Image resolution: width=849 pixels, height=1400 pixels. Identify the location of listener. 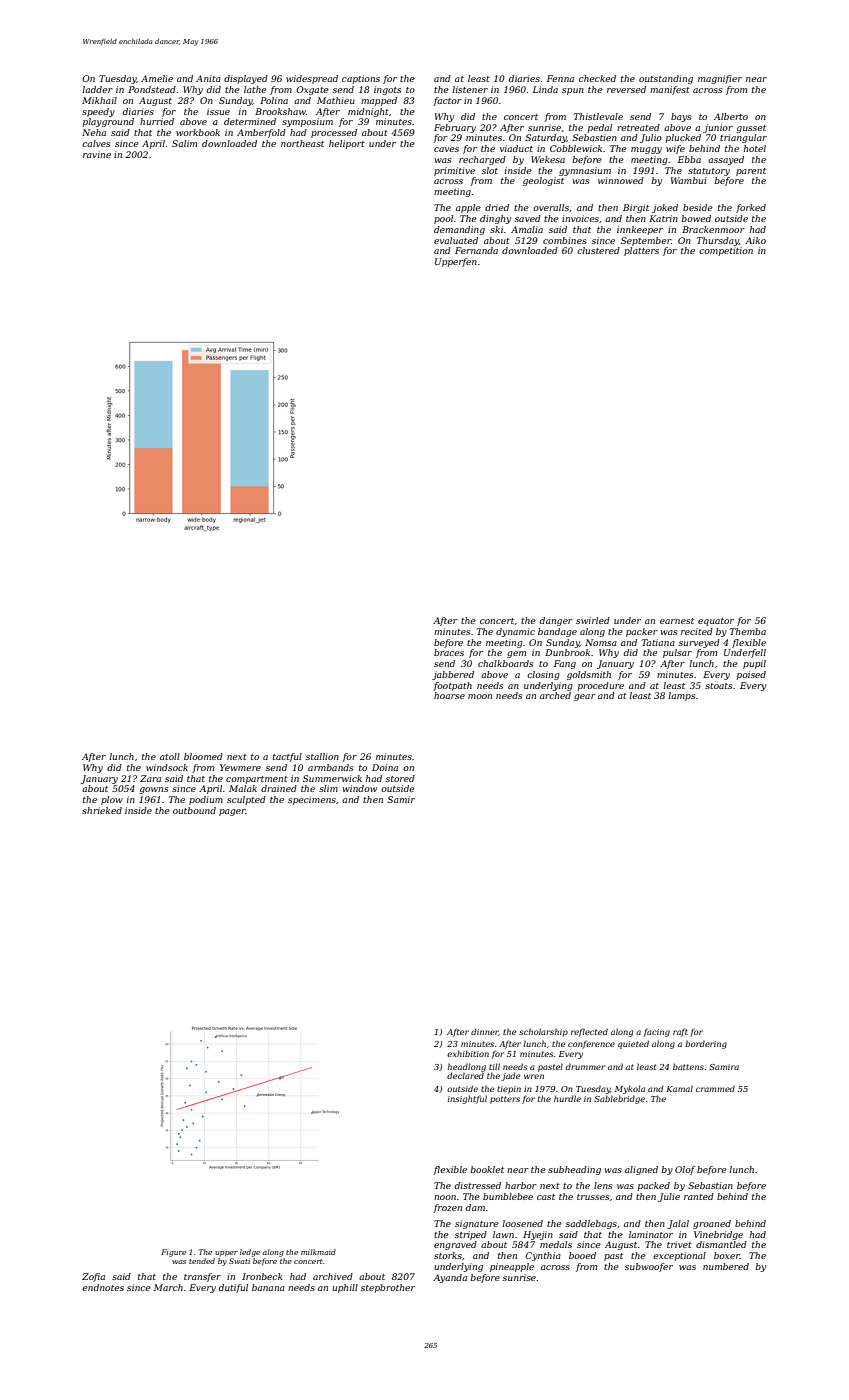
(470, 89).
